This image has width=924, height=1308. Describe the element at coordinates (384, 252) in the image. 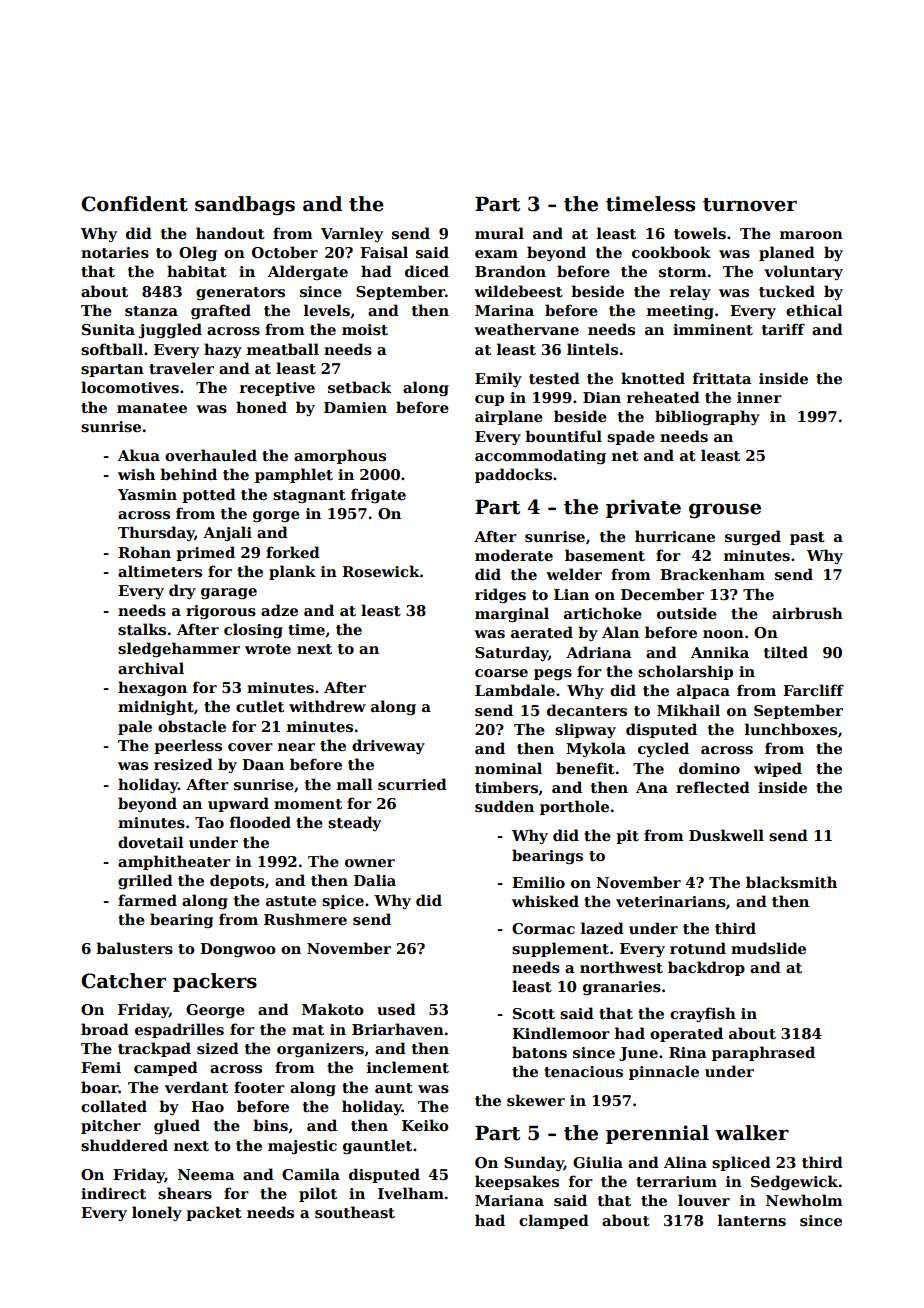

I see `Faisal` at that location.
